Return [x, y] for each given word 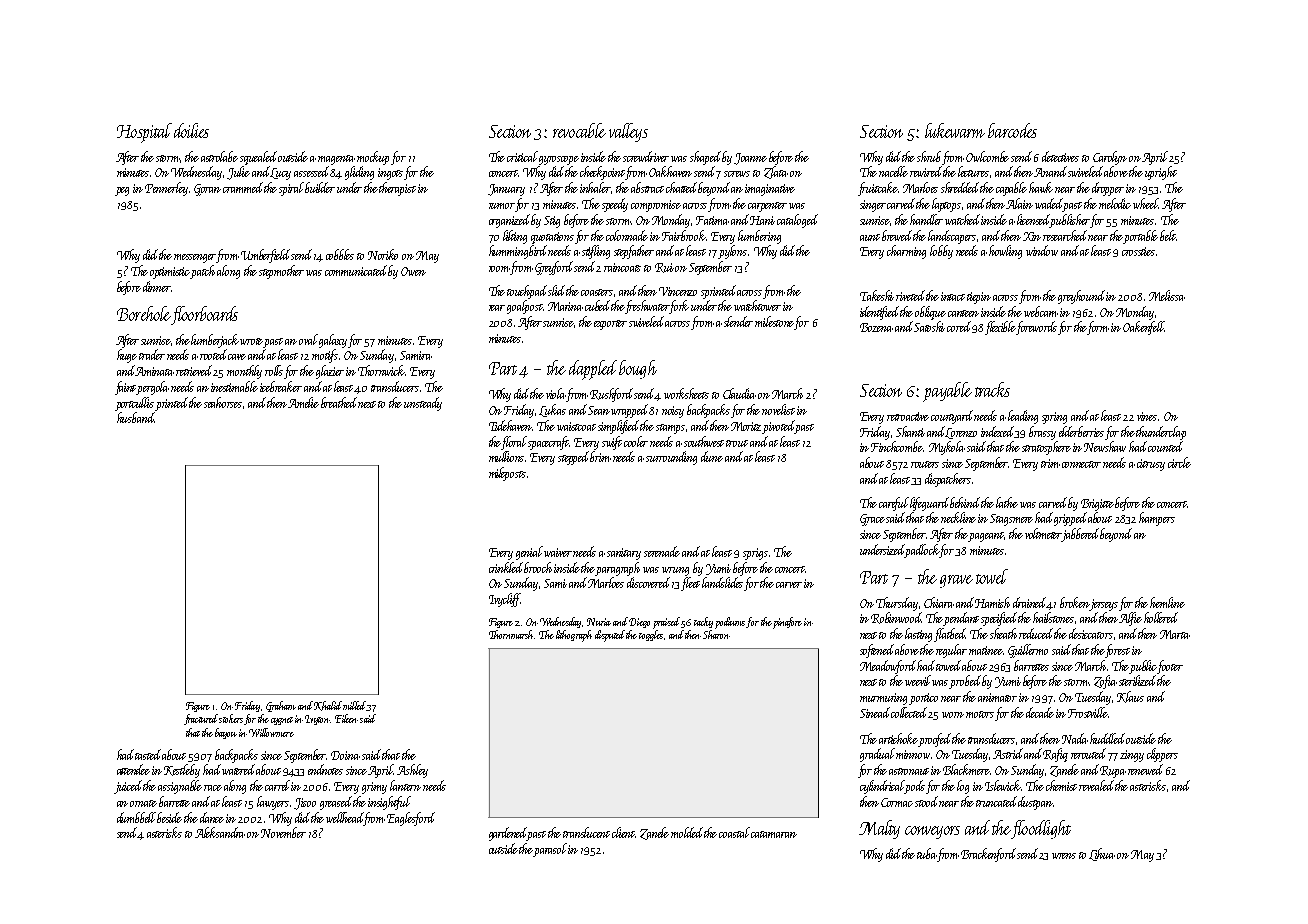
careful [894, 504]
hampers [1157, 519]
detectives [1060, 156]
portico [924, 699]
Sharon [716, 634]
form [1098, 328]
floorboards [204, 315]
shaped [705, 158]
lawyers [273, 803]
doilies [191, 130]
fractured [201, 719]
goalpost [525, 307]
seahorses [223, 402]
